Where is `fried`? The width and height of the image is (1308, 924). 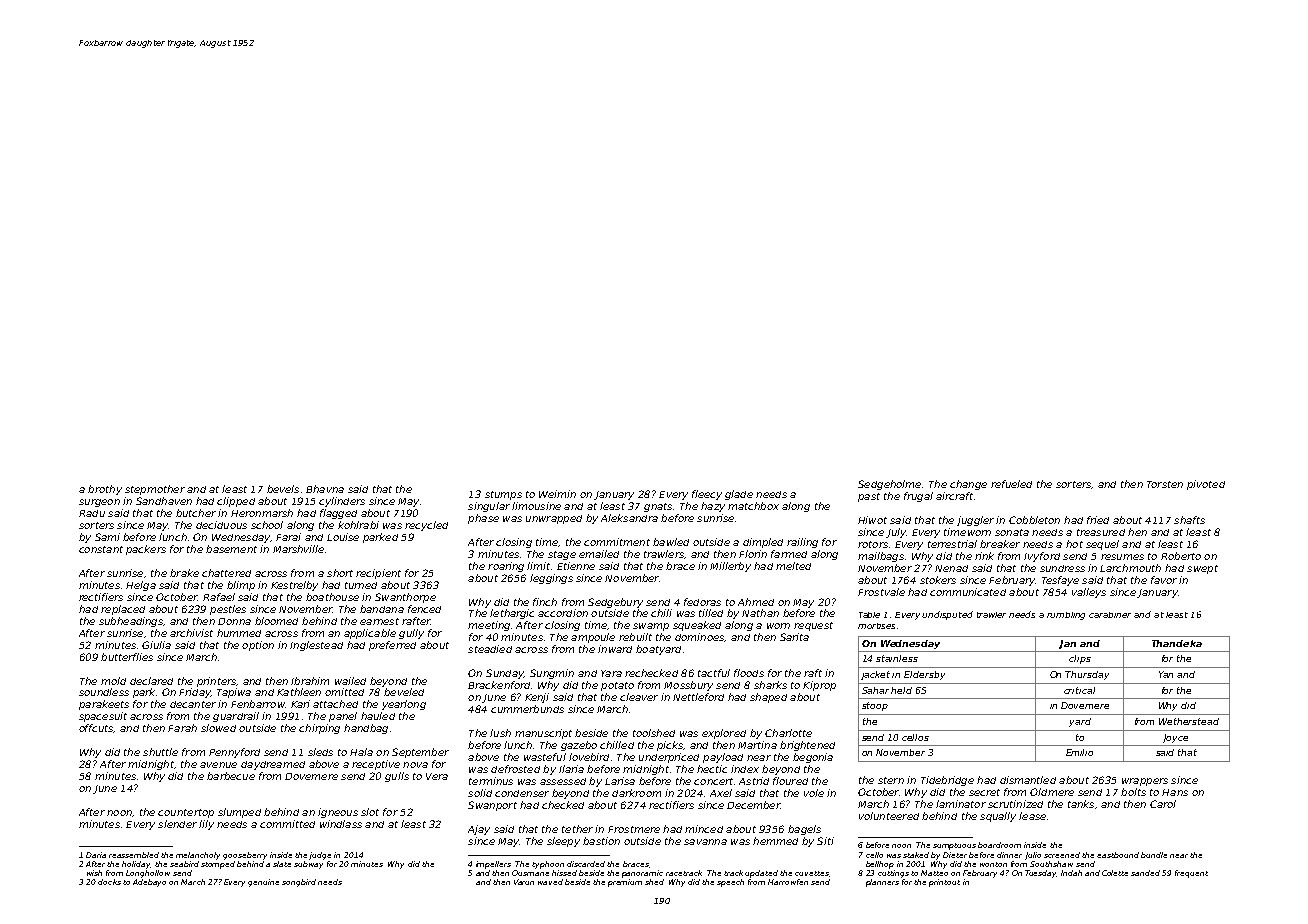 fried is located at coordinates (1098, 520).
